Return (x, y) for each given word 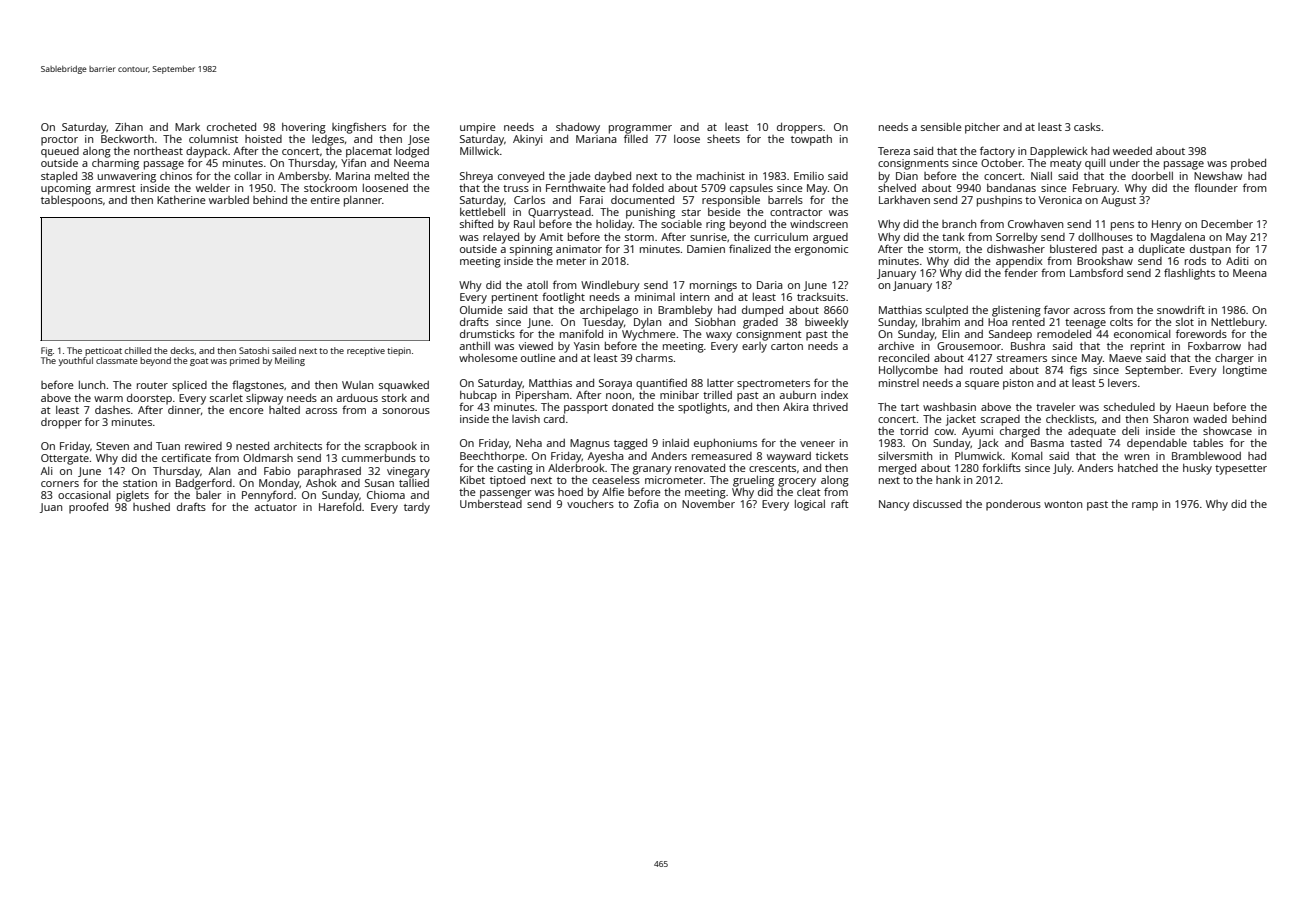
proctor (59, 141)
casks (1087, 127)
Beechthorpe (492, 457)
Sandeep (1010, 335)
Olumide (481, 310)
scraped (1000, 420)
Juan (51, 508)
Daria (770, 285)
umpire (478, 128)
